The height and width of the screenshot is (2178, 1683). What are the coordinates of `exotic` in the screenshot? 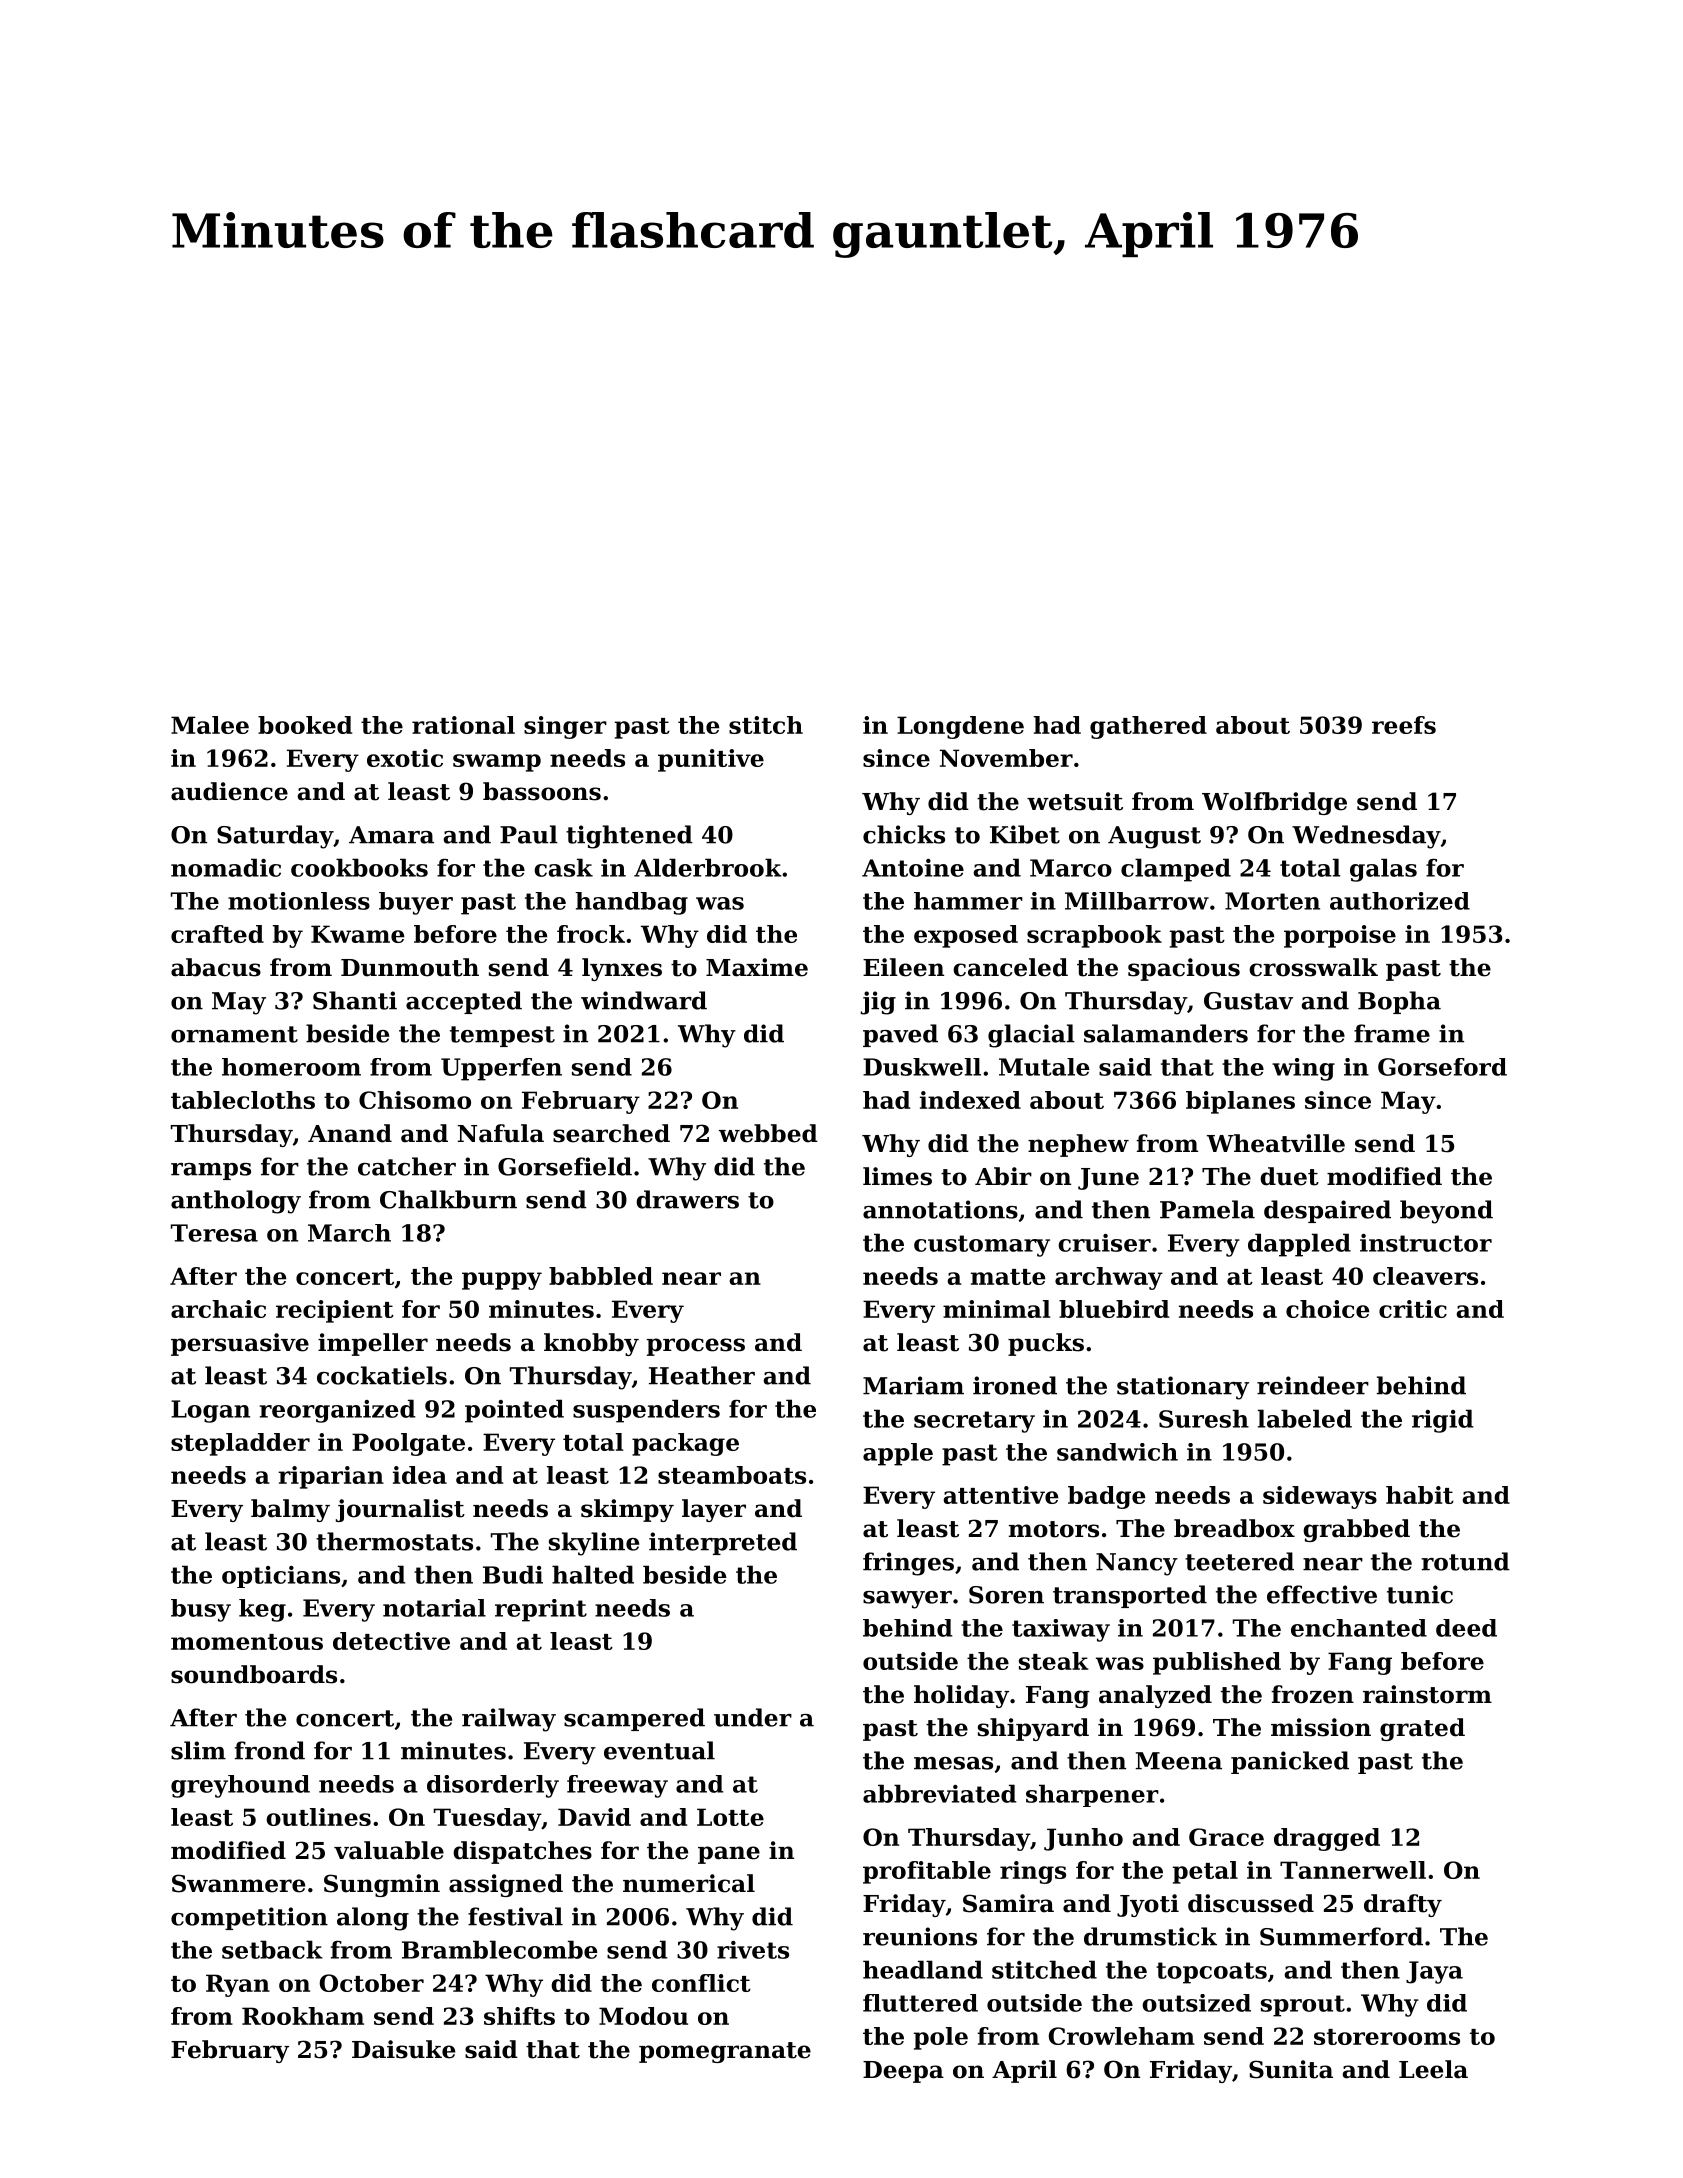 It's located at (405, 758).
